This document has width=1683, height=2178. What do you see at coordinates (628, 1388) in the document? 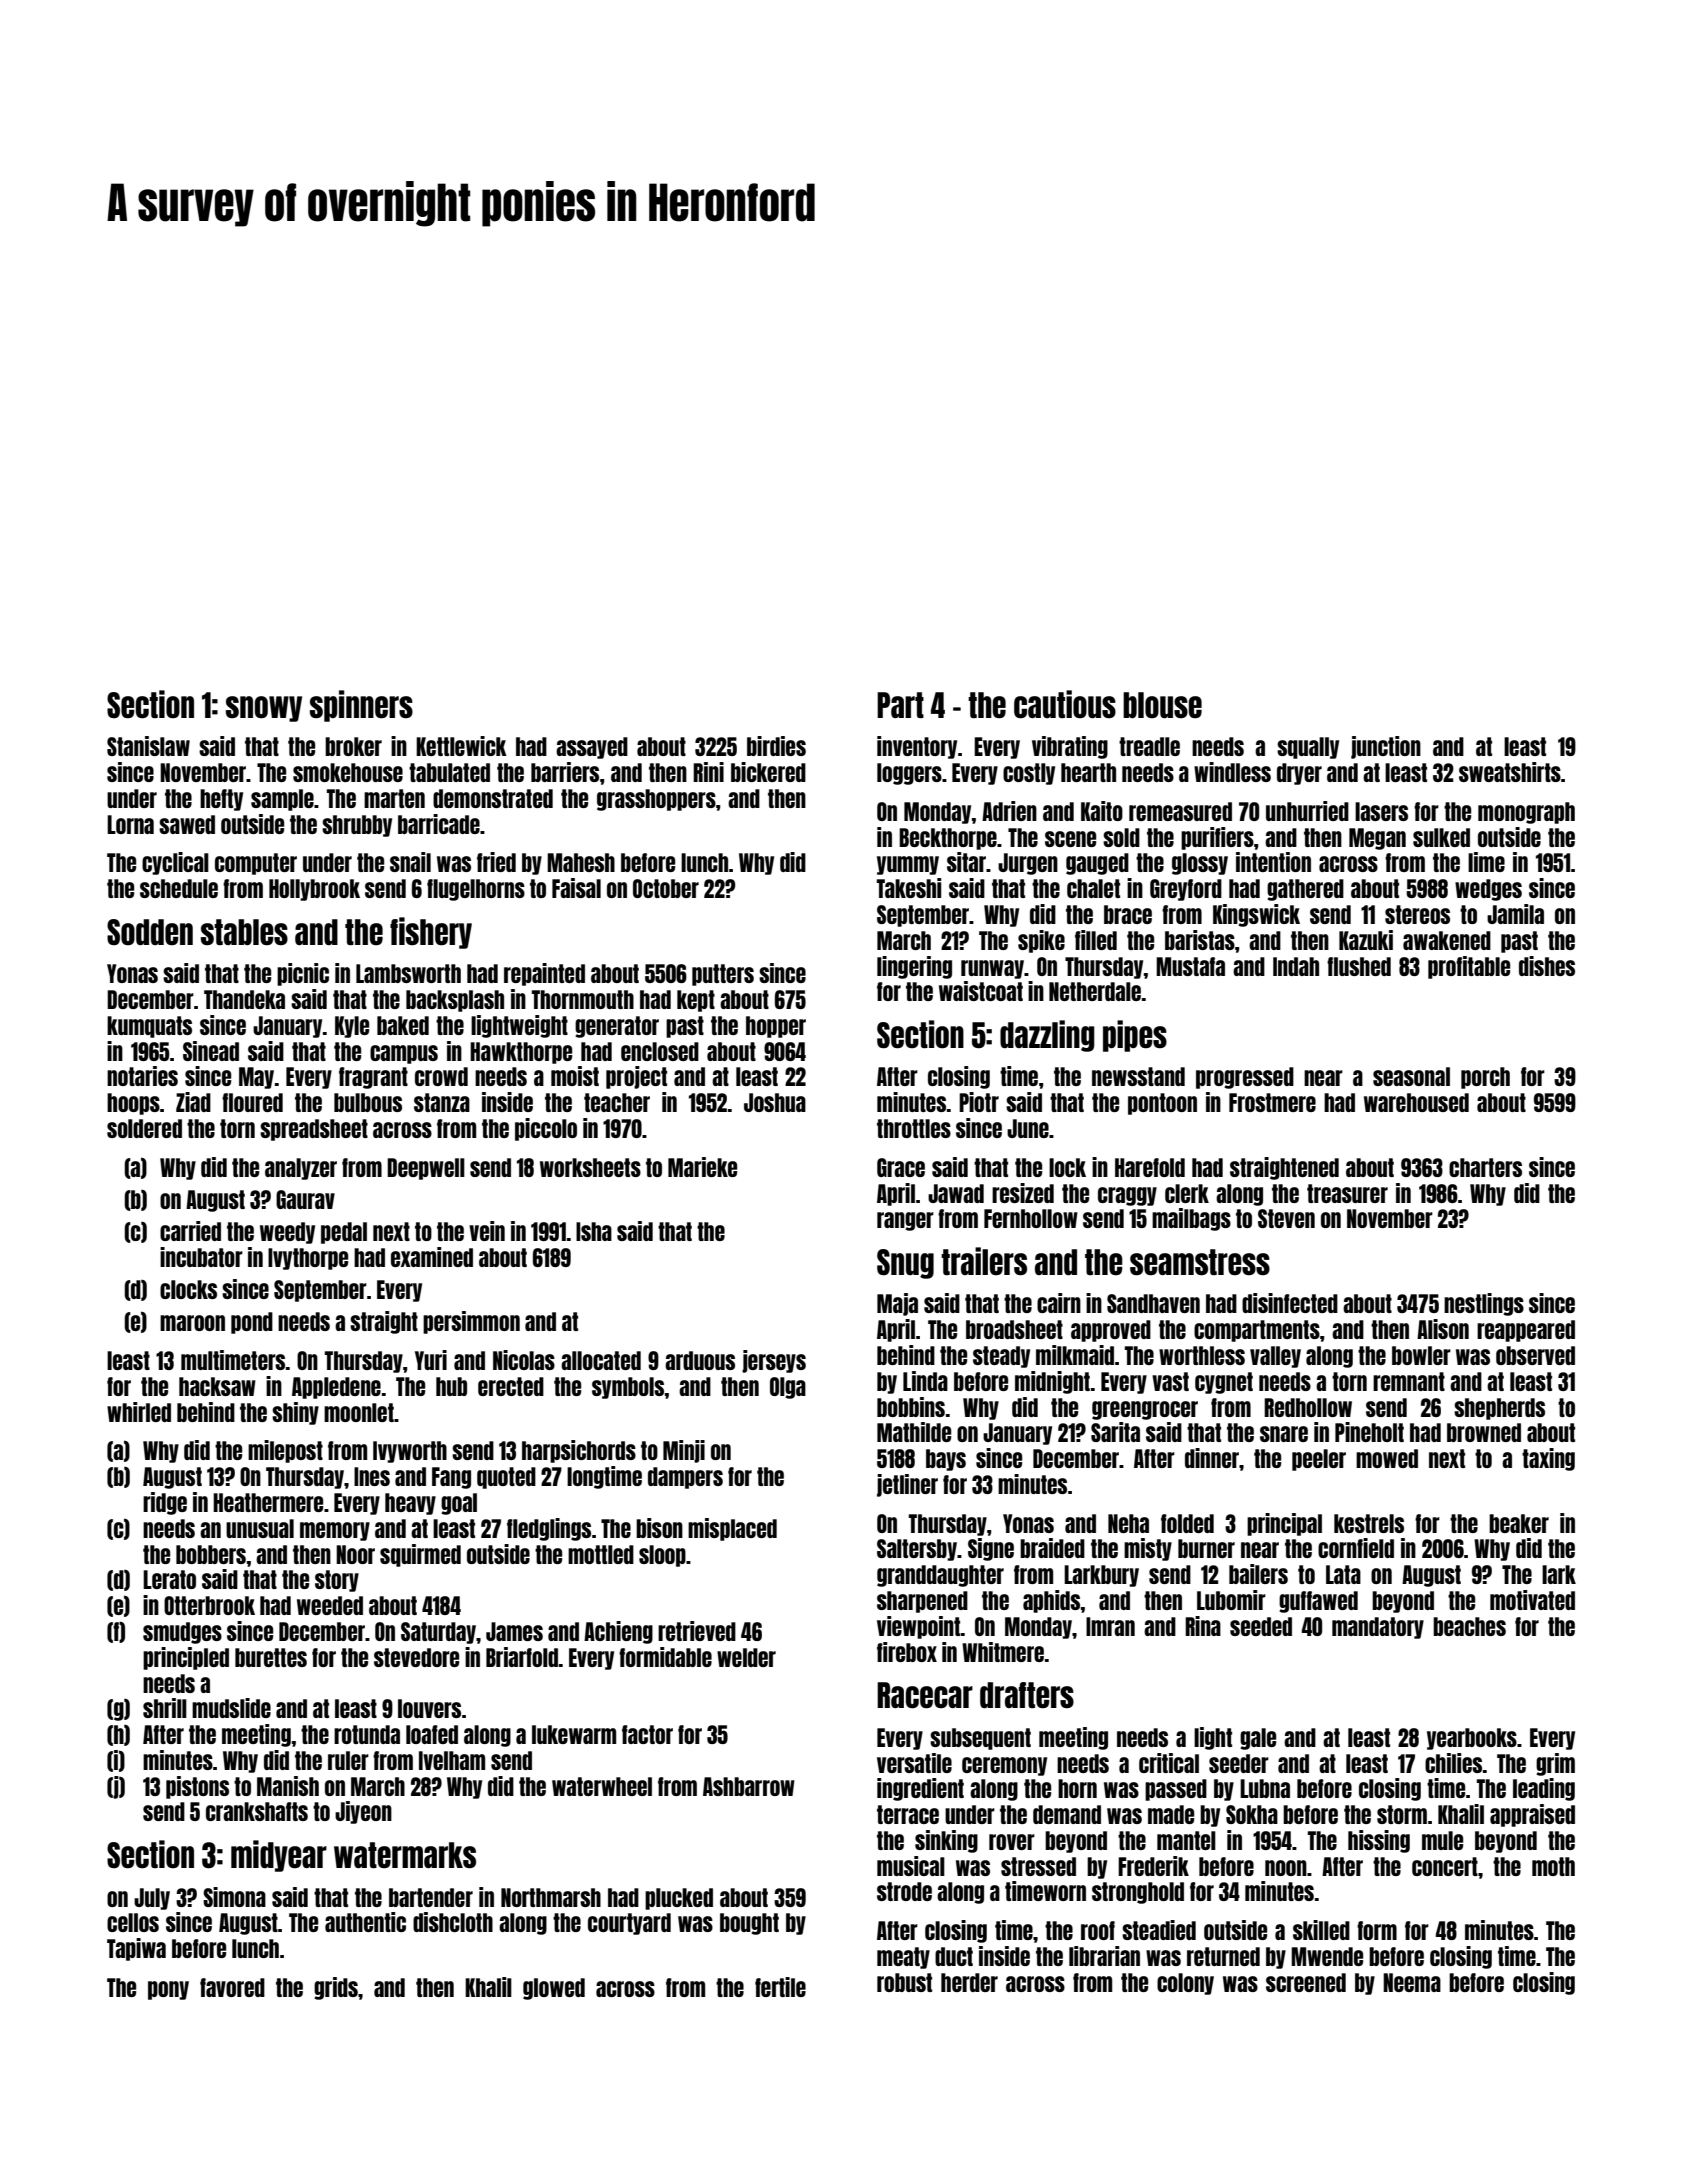
I see `symbols` at bounding box center [628, 1388].
